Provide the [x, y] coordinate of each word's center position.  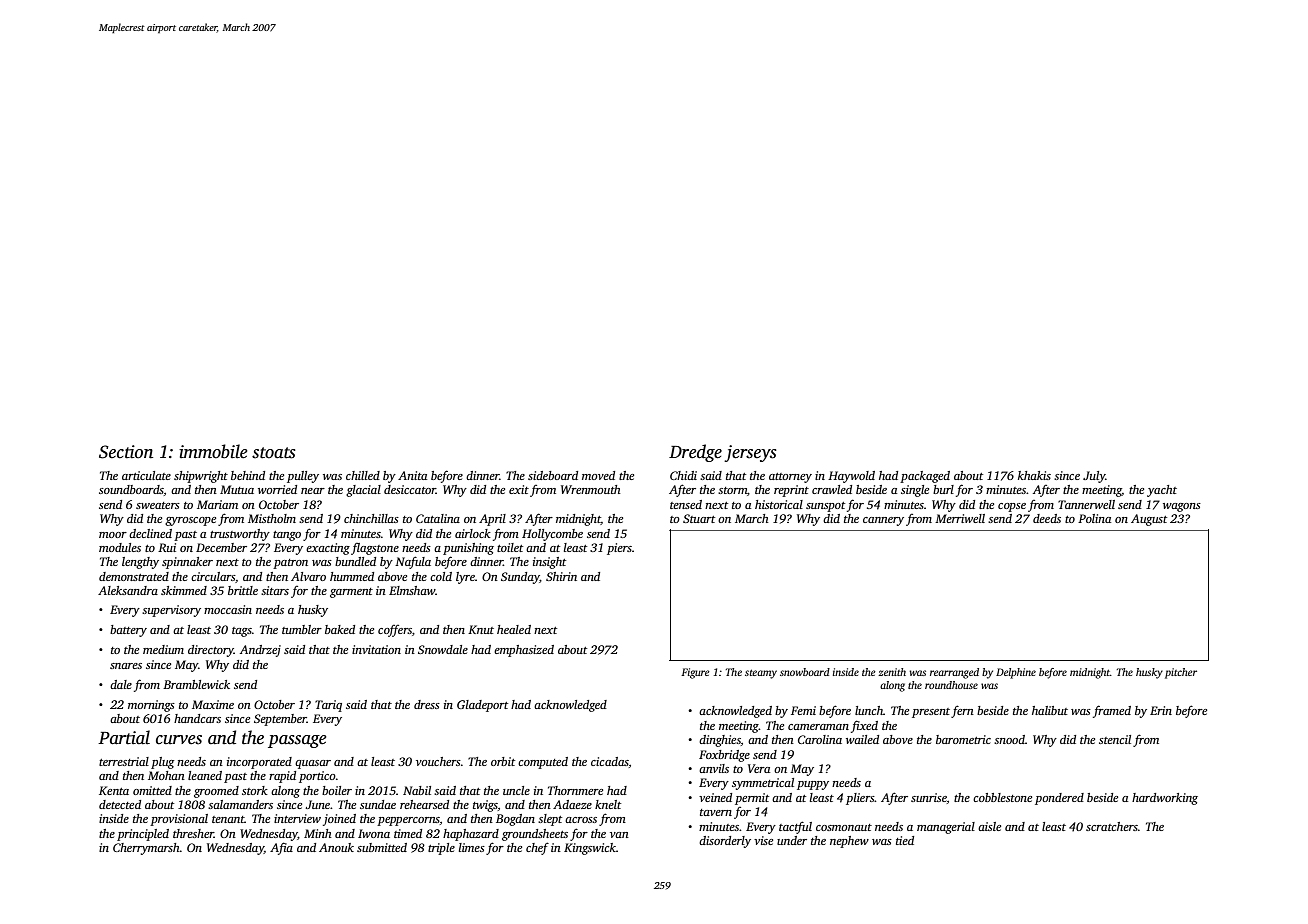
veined [715, 797]
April [492, 520]
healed [514, 629]
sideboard [553, 475]
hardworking [1165, 799]
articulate [146, 475]
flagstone [375, 549]
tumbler [302, 629]
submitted [382, 847]
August [1149, 520]
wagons [1182, 507]
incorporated [259, 763]
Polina [1094, 518]
